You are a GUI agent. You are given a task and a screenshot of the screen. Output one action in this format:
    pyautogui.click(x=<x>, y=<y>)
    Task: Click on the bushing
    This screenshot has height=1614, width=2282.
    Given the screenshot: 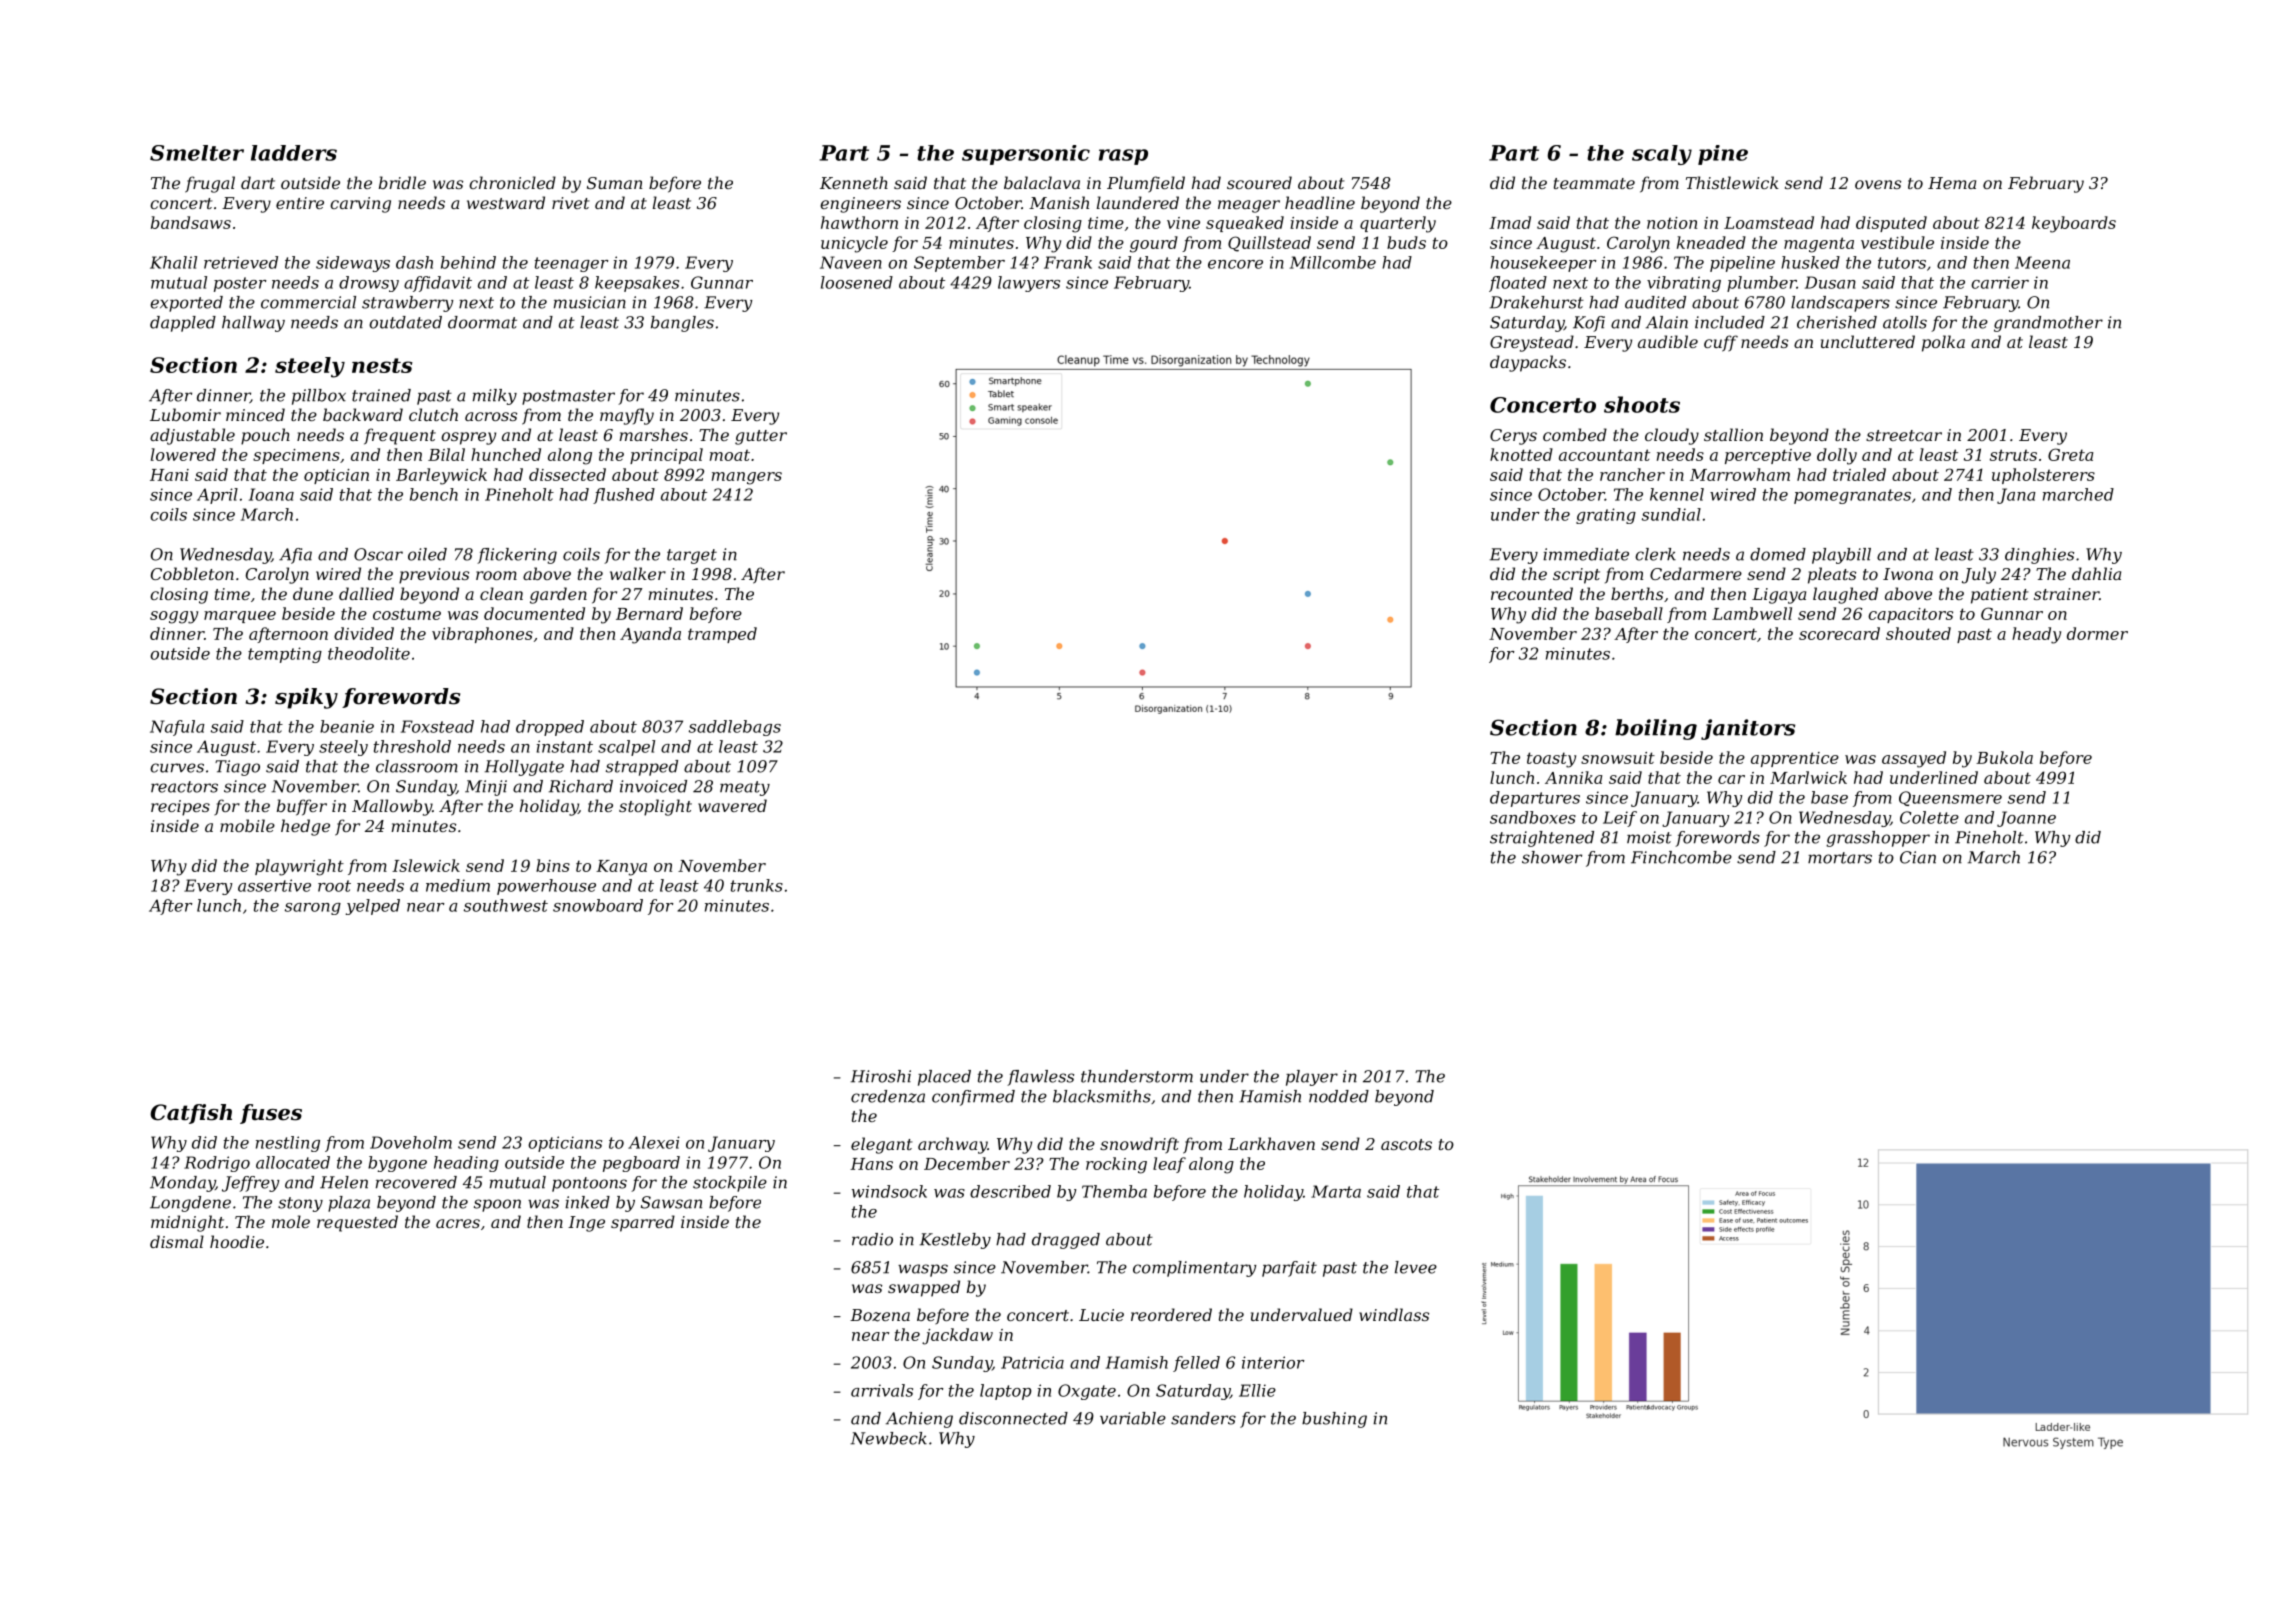 What is the action you would take?
    pyautogui.click(x=1334, y=1420)
